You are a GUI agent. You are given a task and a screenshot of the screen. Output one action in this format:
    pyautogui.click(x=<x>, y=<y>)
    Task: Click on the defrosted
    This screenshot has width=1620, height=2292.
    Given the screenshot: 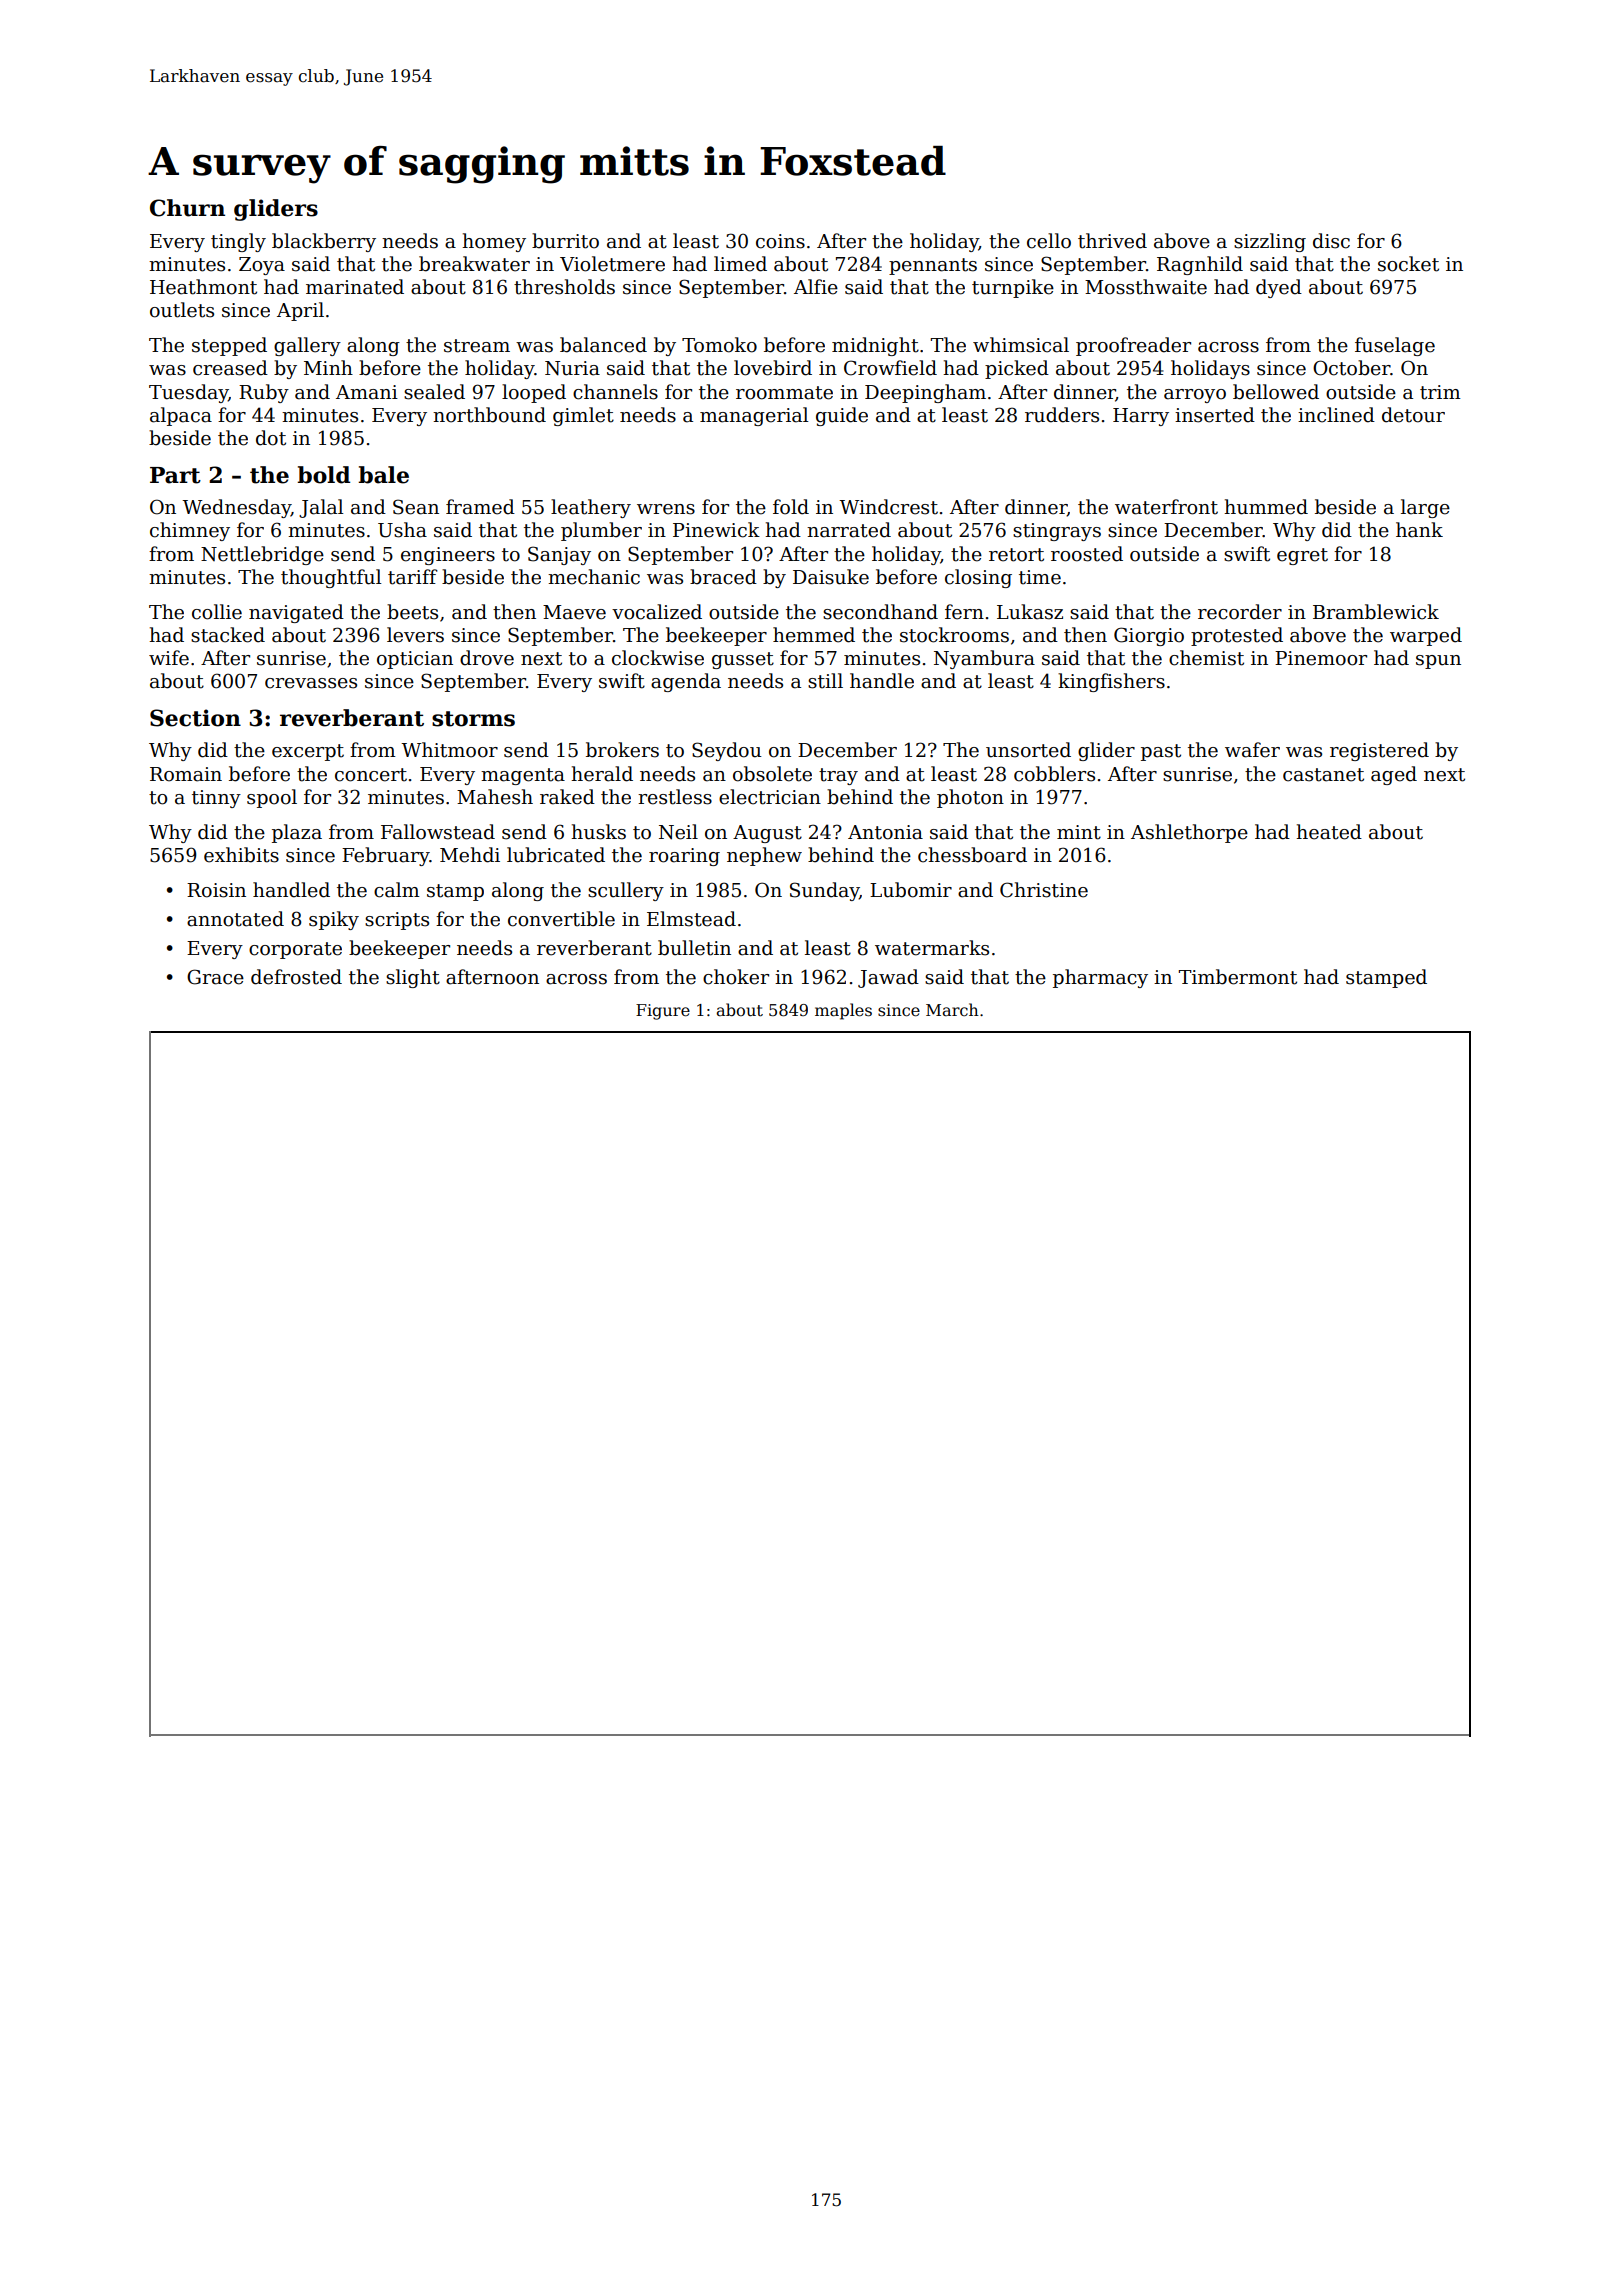 What is the action you would take?
    pyautogui.click(x=296, y=977)
